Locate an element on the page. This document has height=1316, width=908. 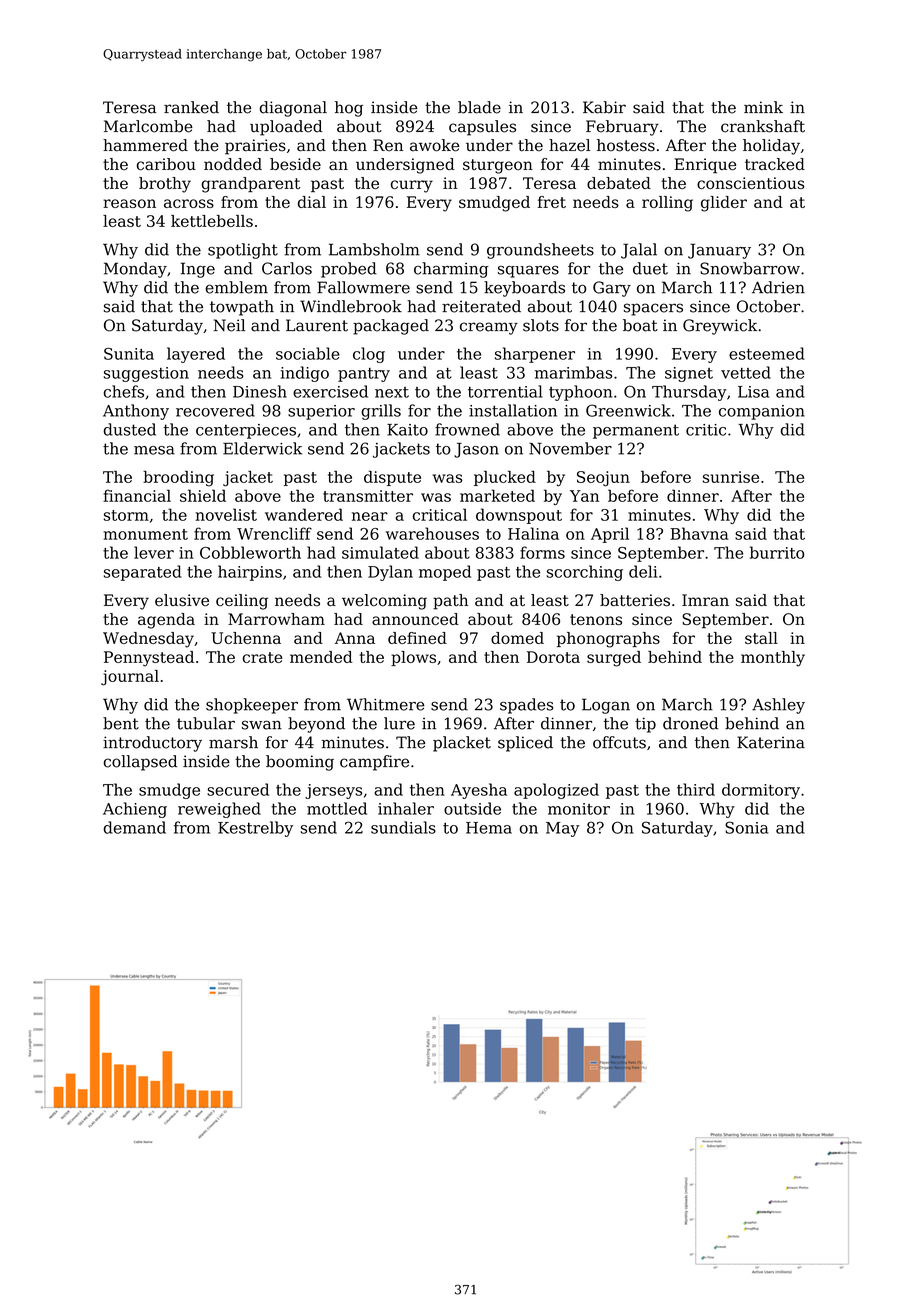
diagonal is located at coordinates (293, 109).
